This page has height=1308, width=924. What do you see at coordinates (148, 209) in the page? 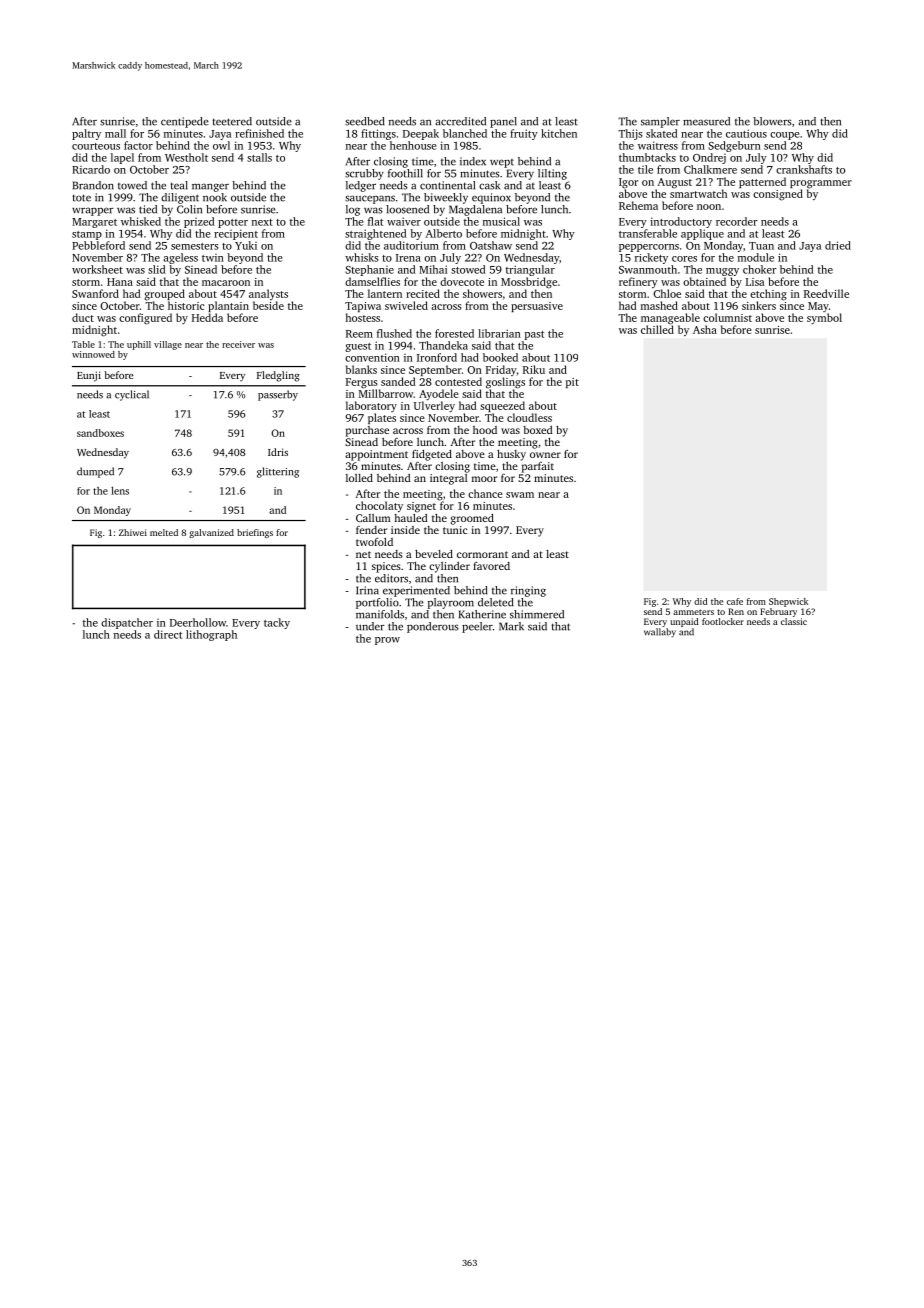
I see `tied` at bounding box center [148, 209].
